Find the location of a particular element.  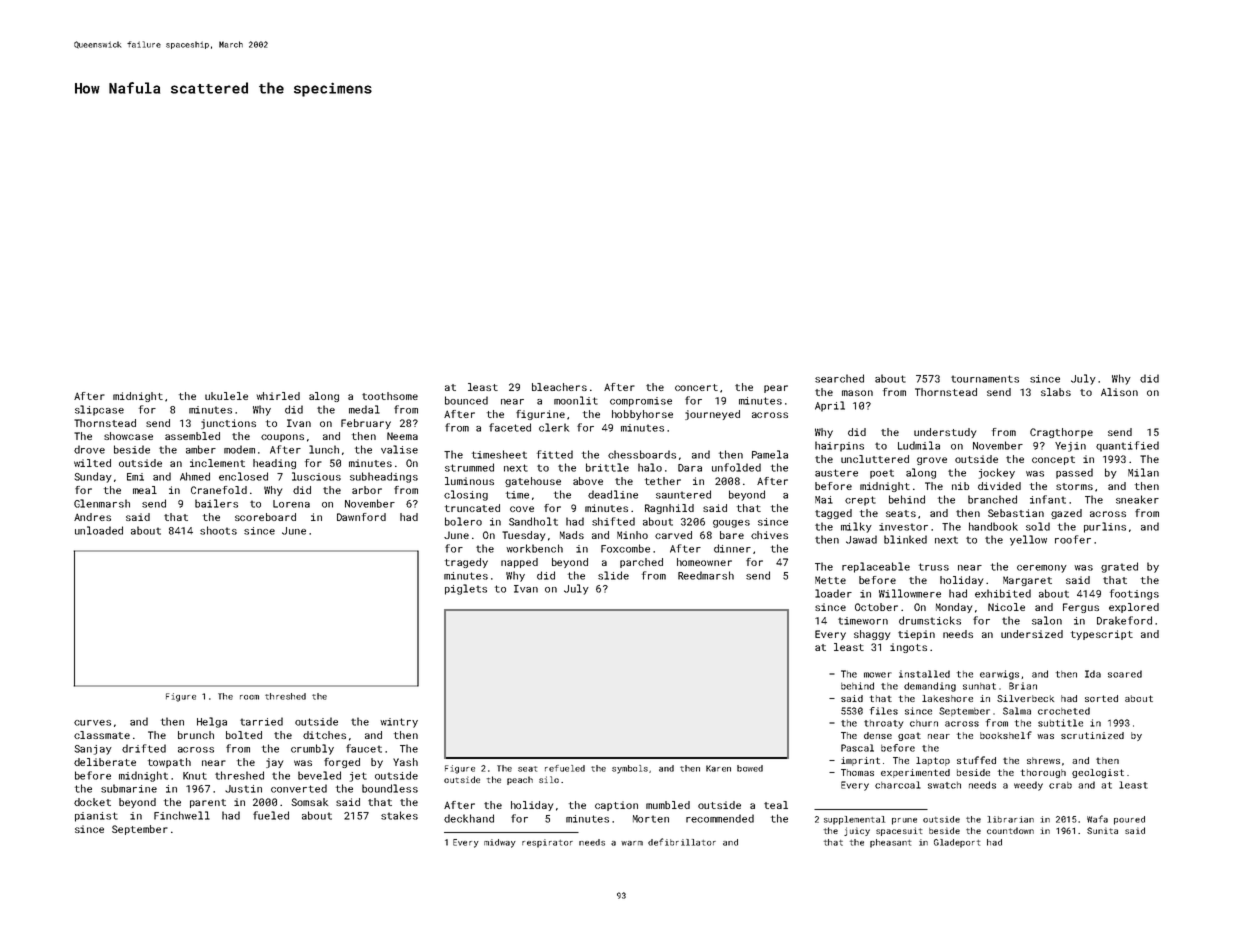

pianist is located at coordinates (96, 817).
